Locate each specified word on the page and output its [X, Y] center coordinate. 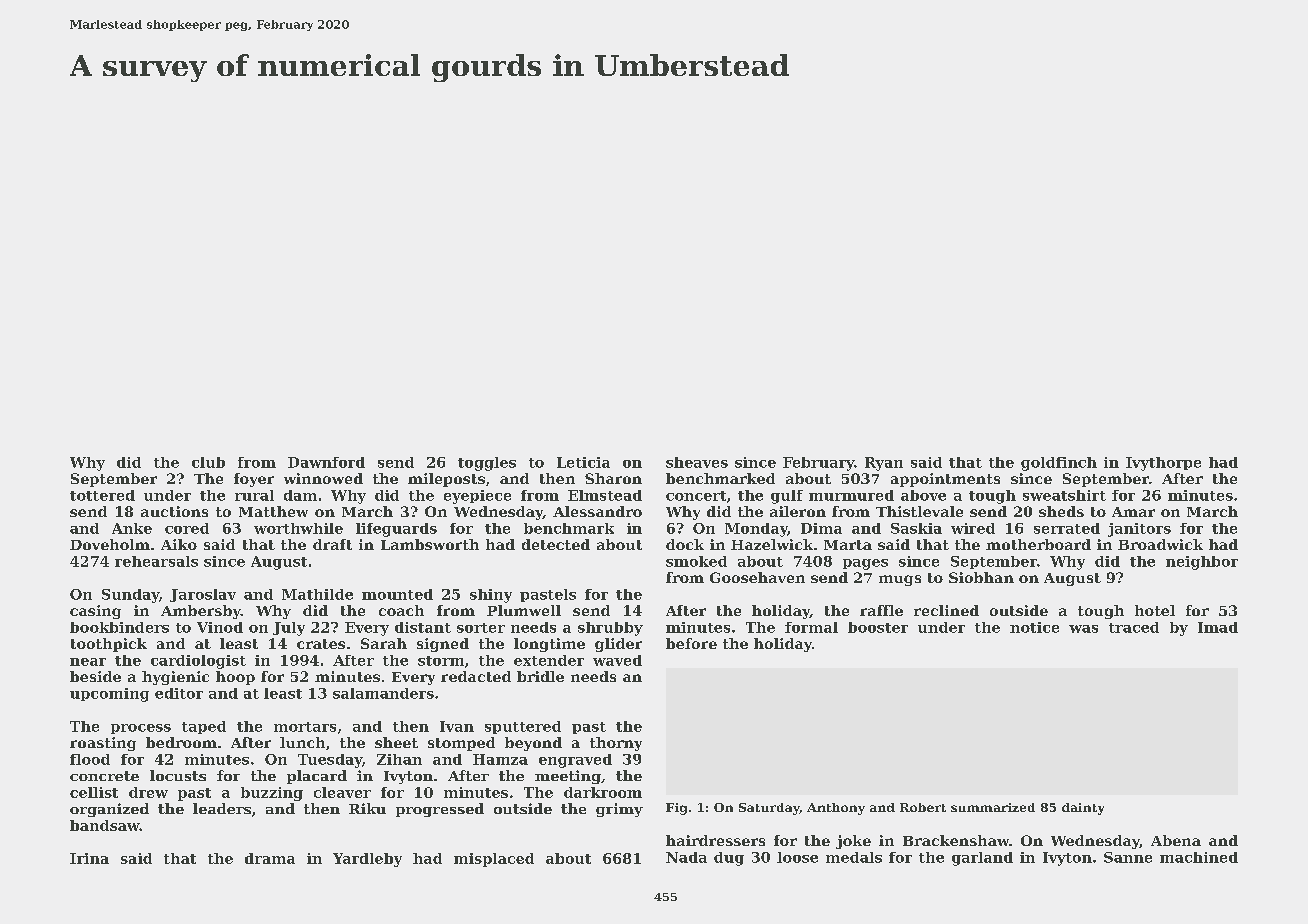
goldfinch [1059, 464]
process [141, 729]
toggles [487, 464]
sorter [481, 628]
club [208, 462]
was [1083, 629]
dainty [1083, 809]
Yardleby [367, 860]
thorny [616, 744]
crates [321, 644]
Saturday [769, 809]
